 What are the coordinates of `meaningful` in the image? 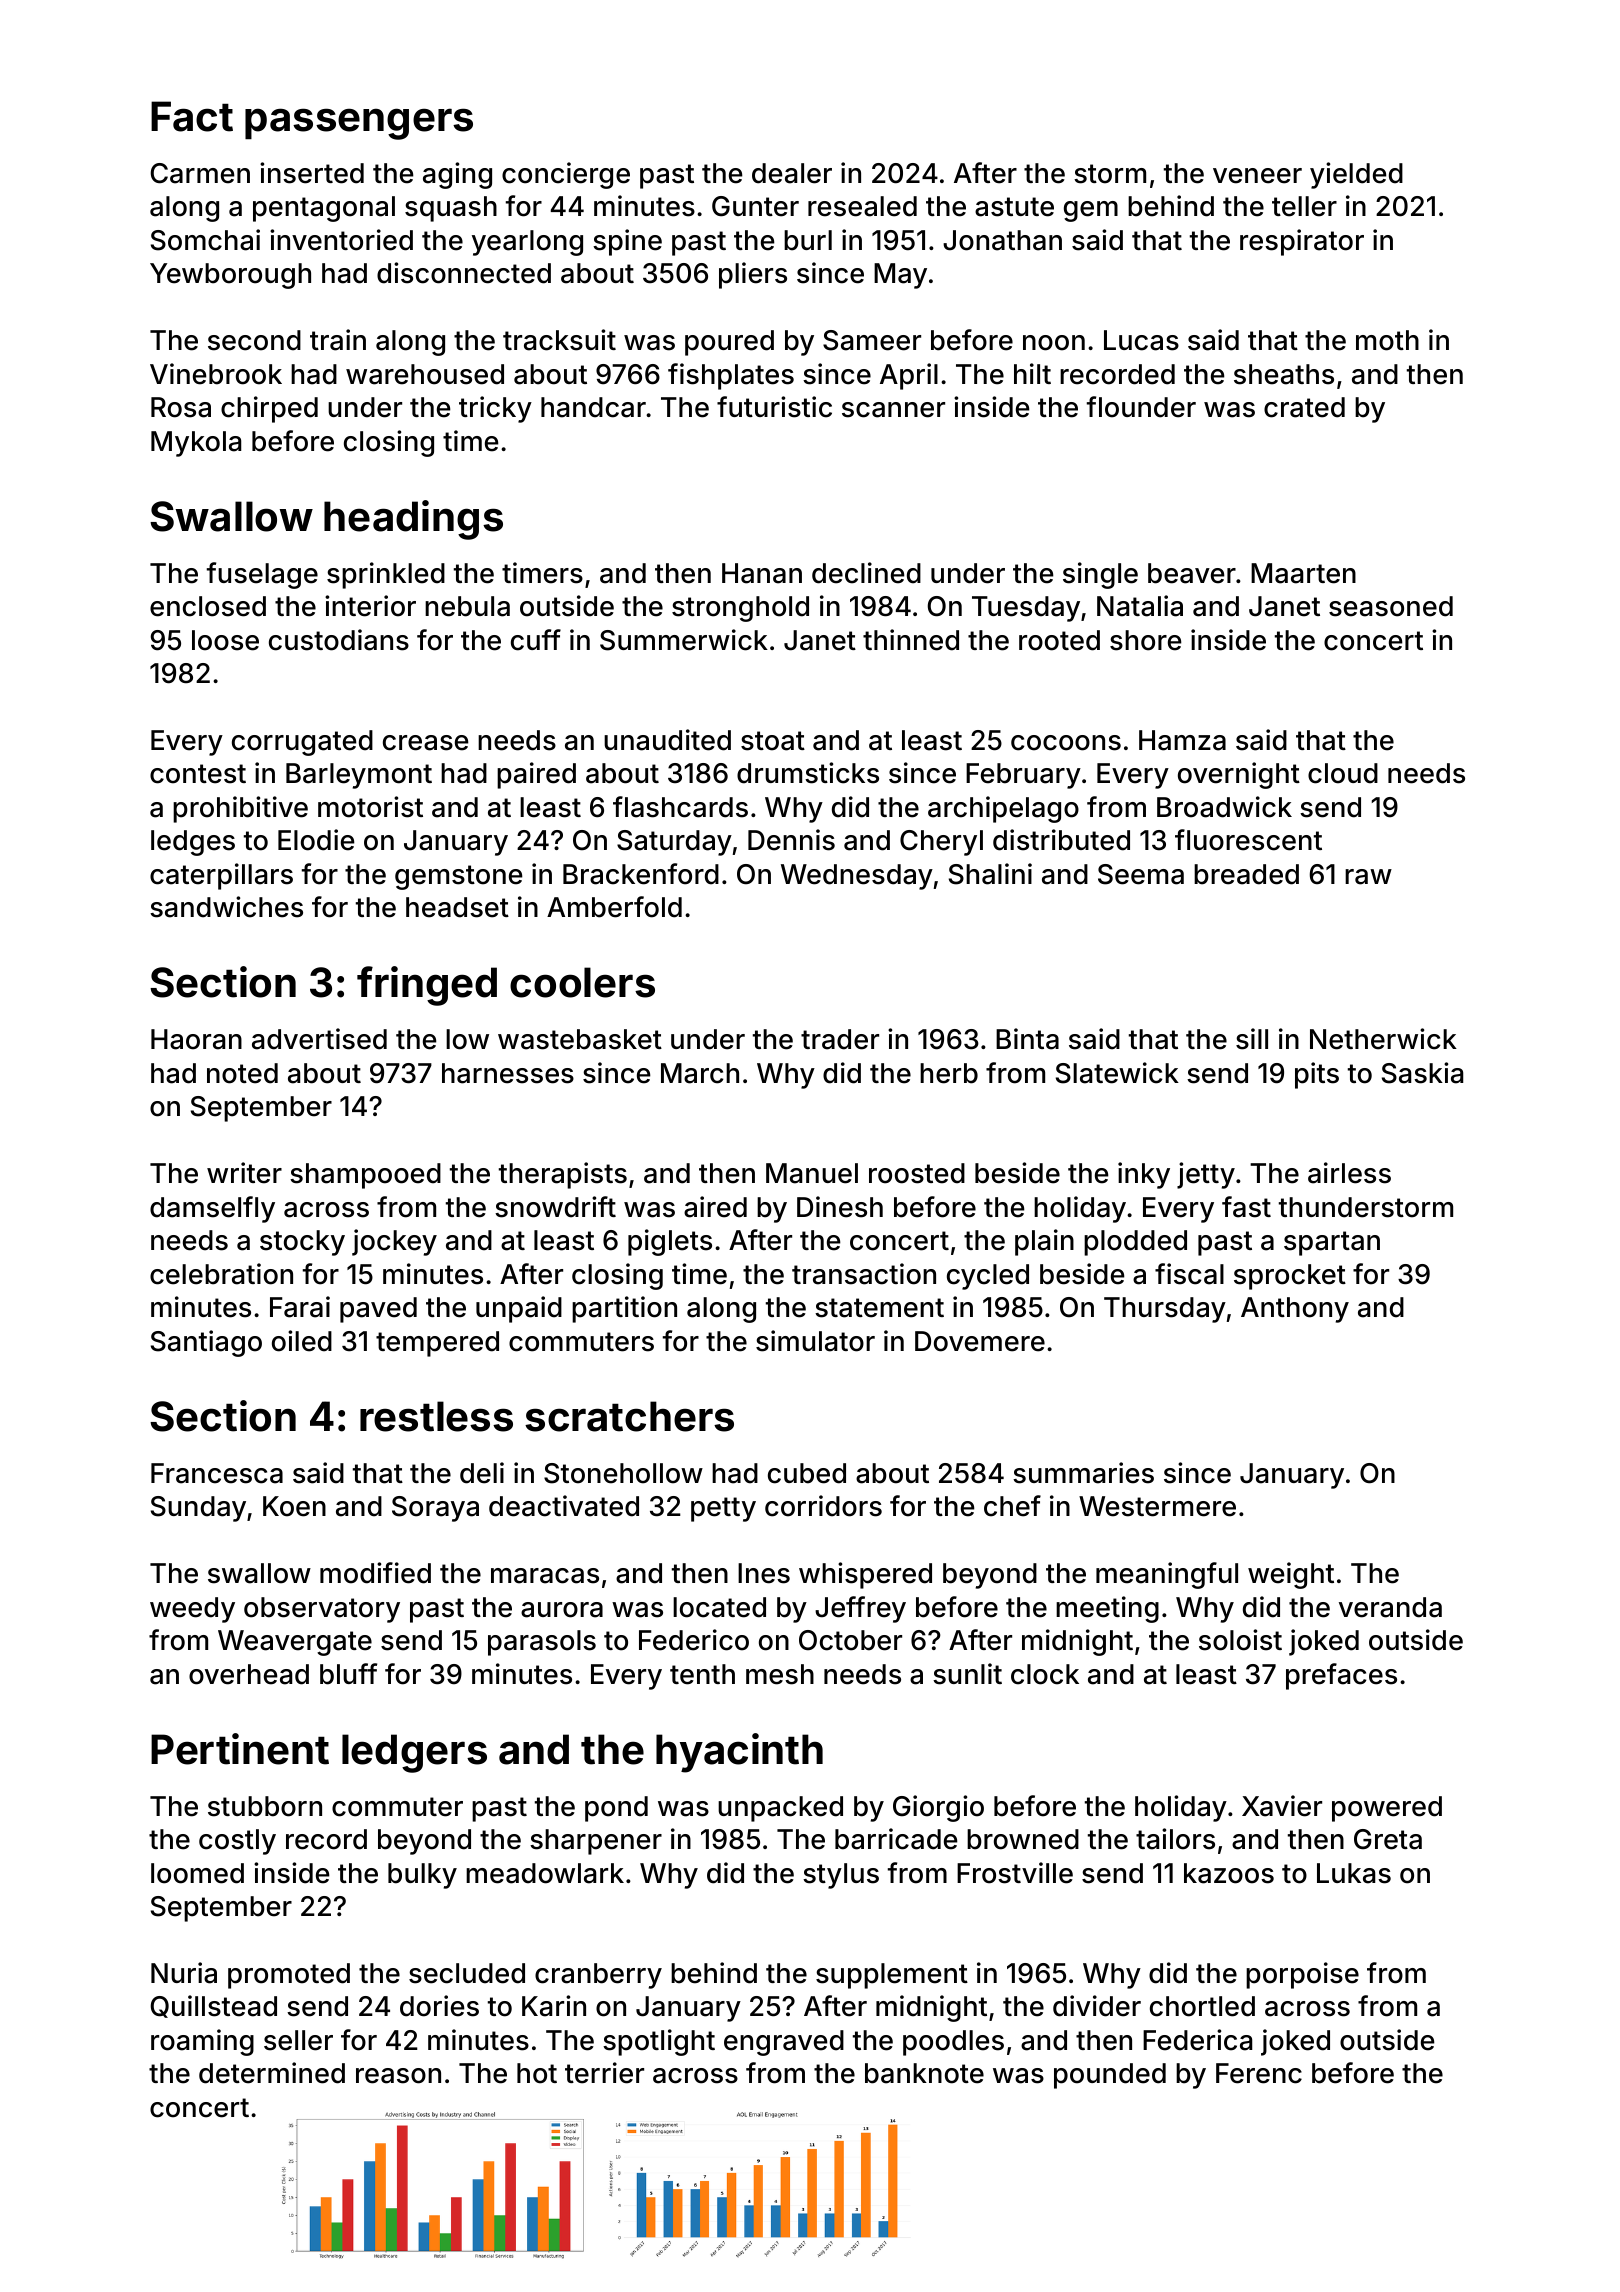 It's located at (1167, 1575).
